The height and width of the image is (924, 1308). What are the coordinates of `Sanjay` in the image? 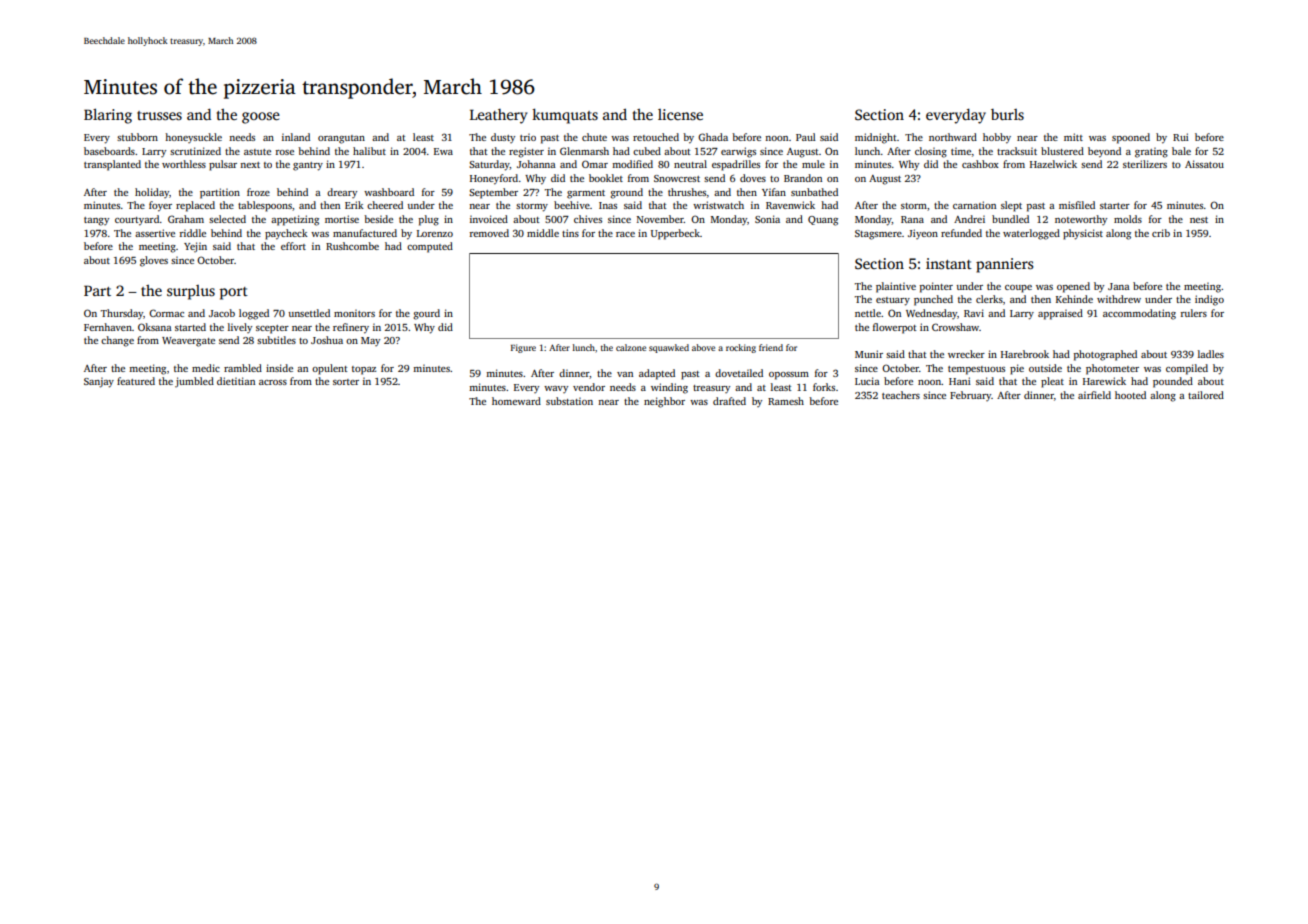 It's located at (99, 382).
